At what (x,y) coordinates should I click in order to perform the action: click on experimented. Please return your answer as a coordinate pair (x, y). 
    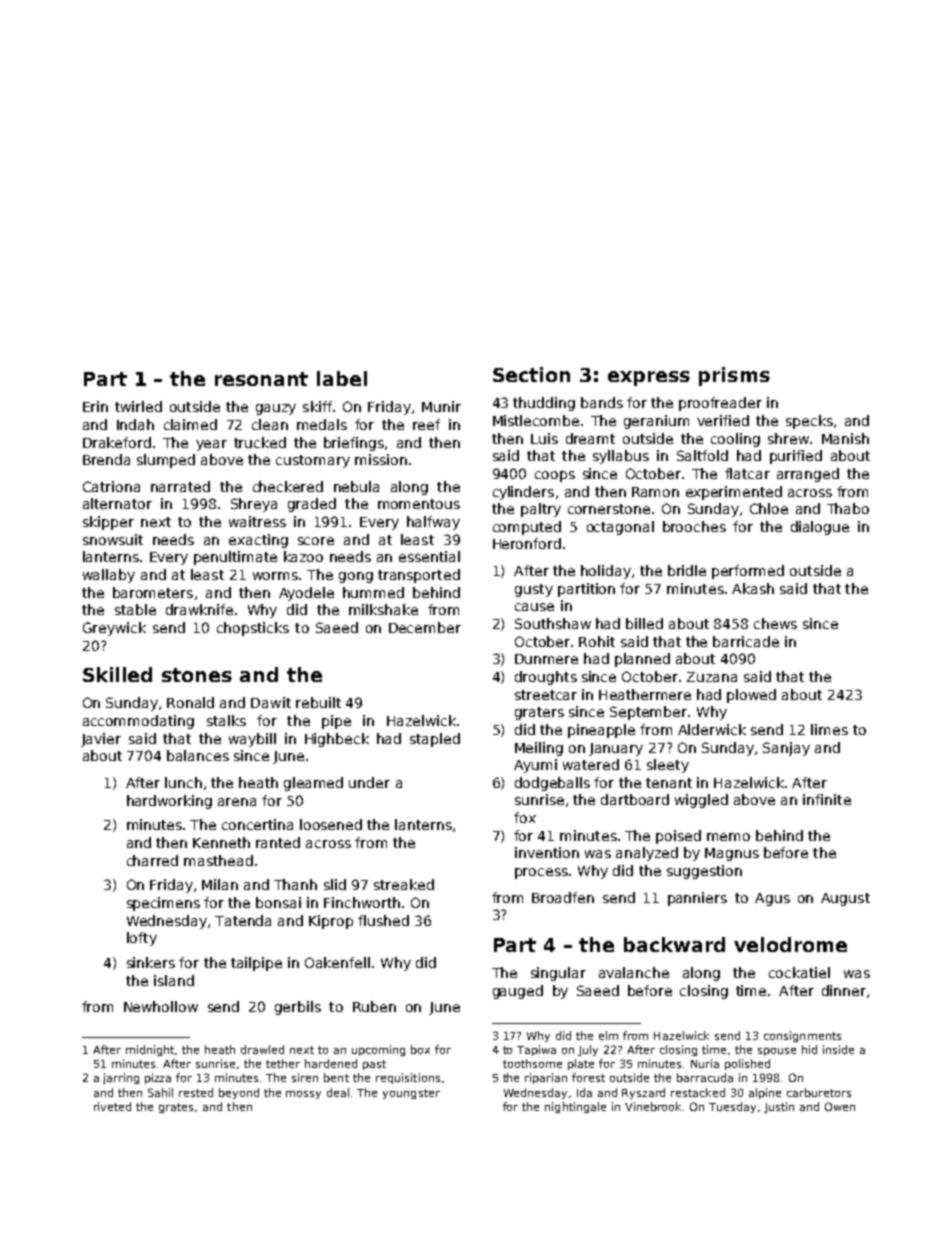
    Looking at the image, I should click on (734, 493).
